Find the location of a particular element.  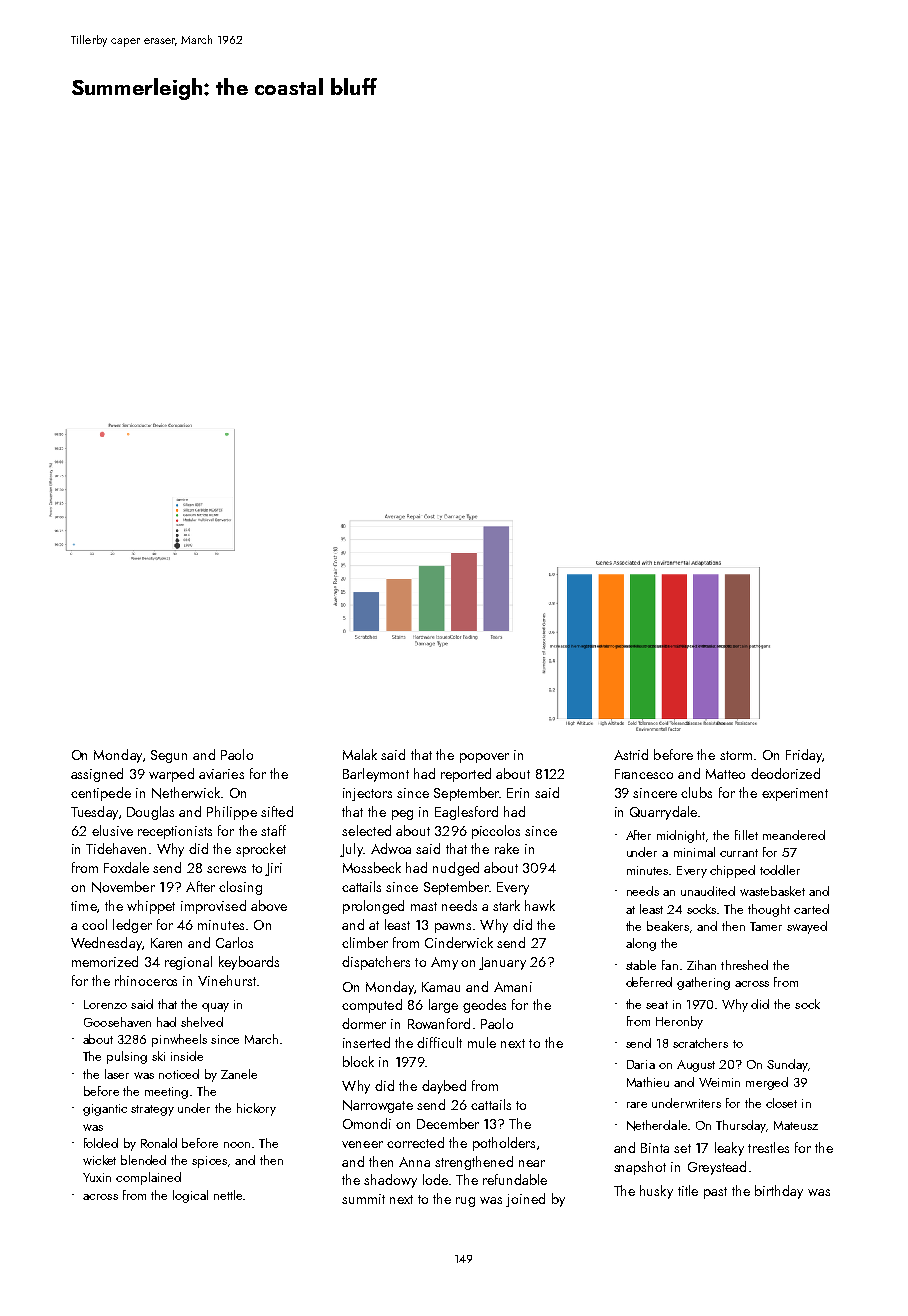

regional is located at coordinates (188, 963).
